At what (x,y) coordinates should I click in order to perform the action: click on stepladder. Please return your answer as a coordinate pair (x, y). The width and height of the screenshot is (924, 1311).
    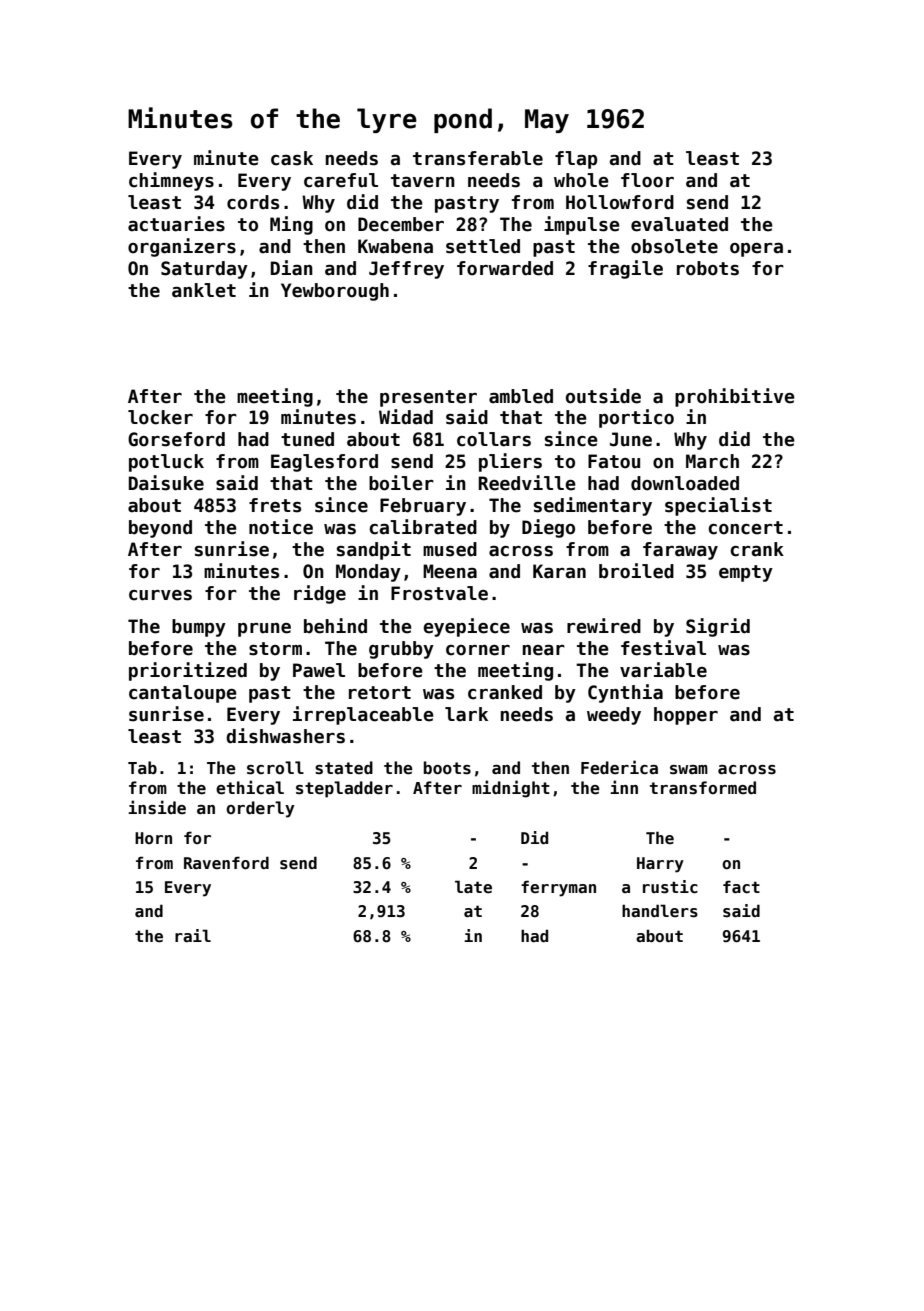
    Looking at the image, I should click on (344, 789).
